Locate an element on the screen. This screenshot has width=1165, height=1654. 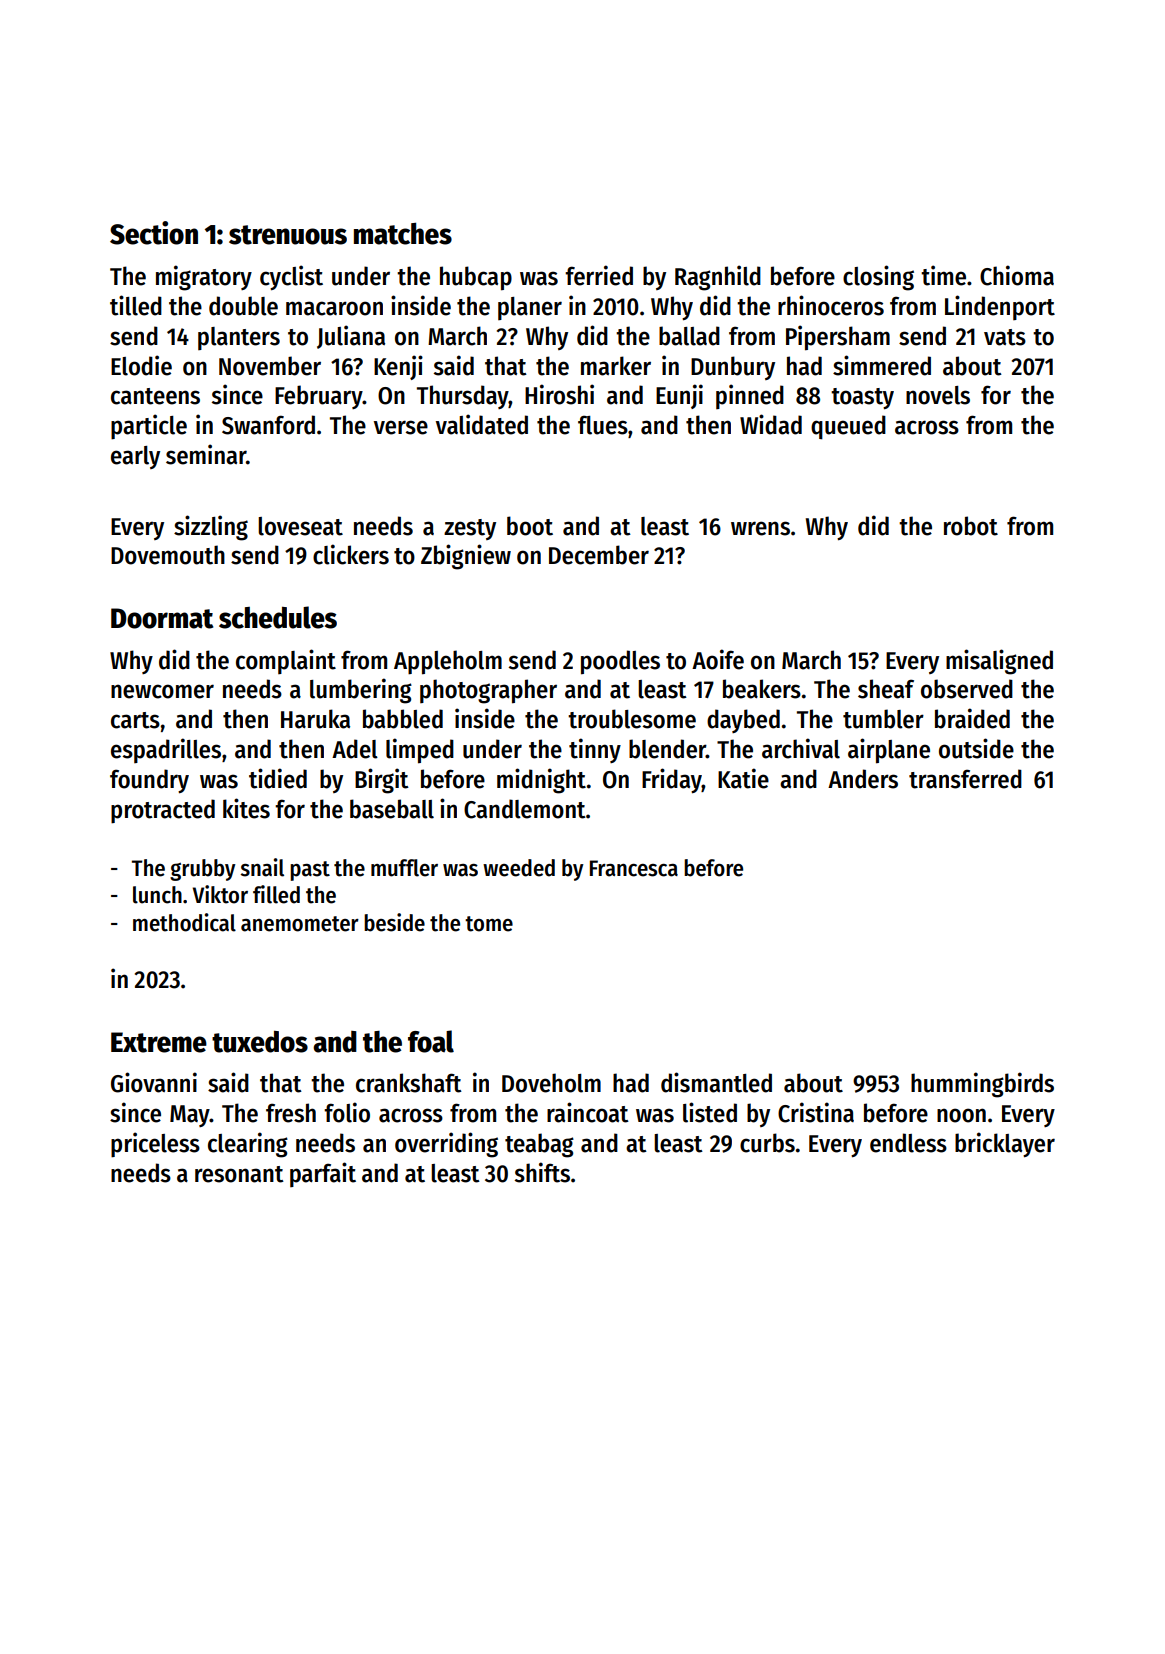
Ragnhild is located at coordinates (718, 278).
